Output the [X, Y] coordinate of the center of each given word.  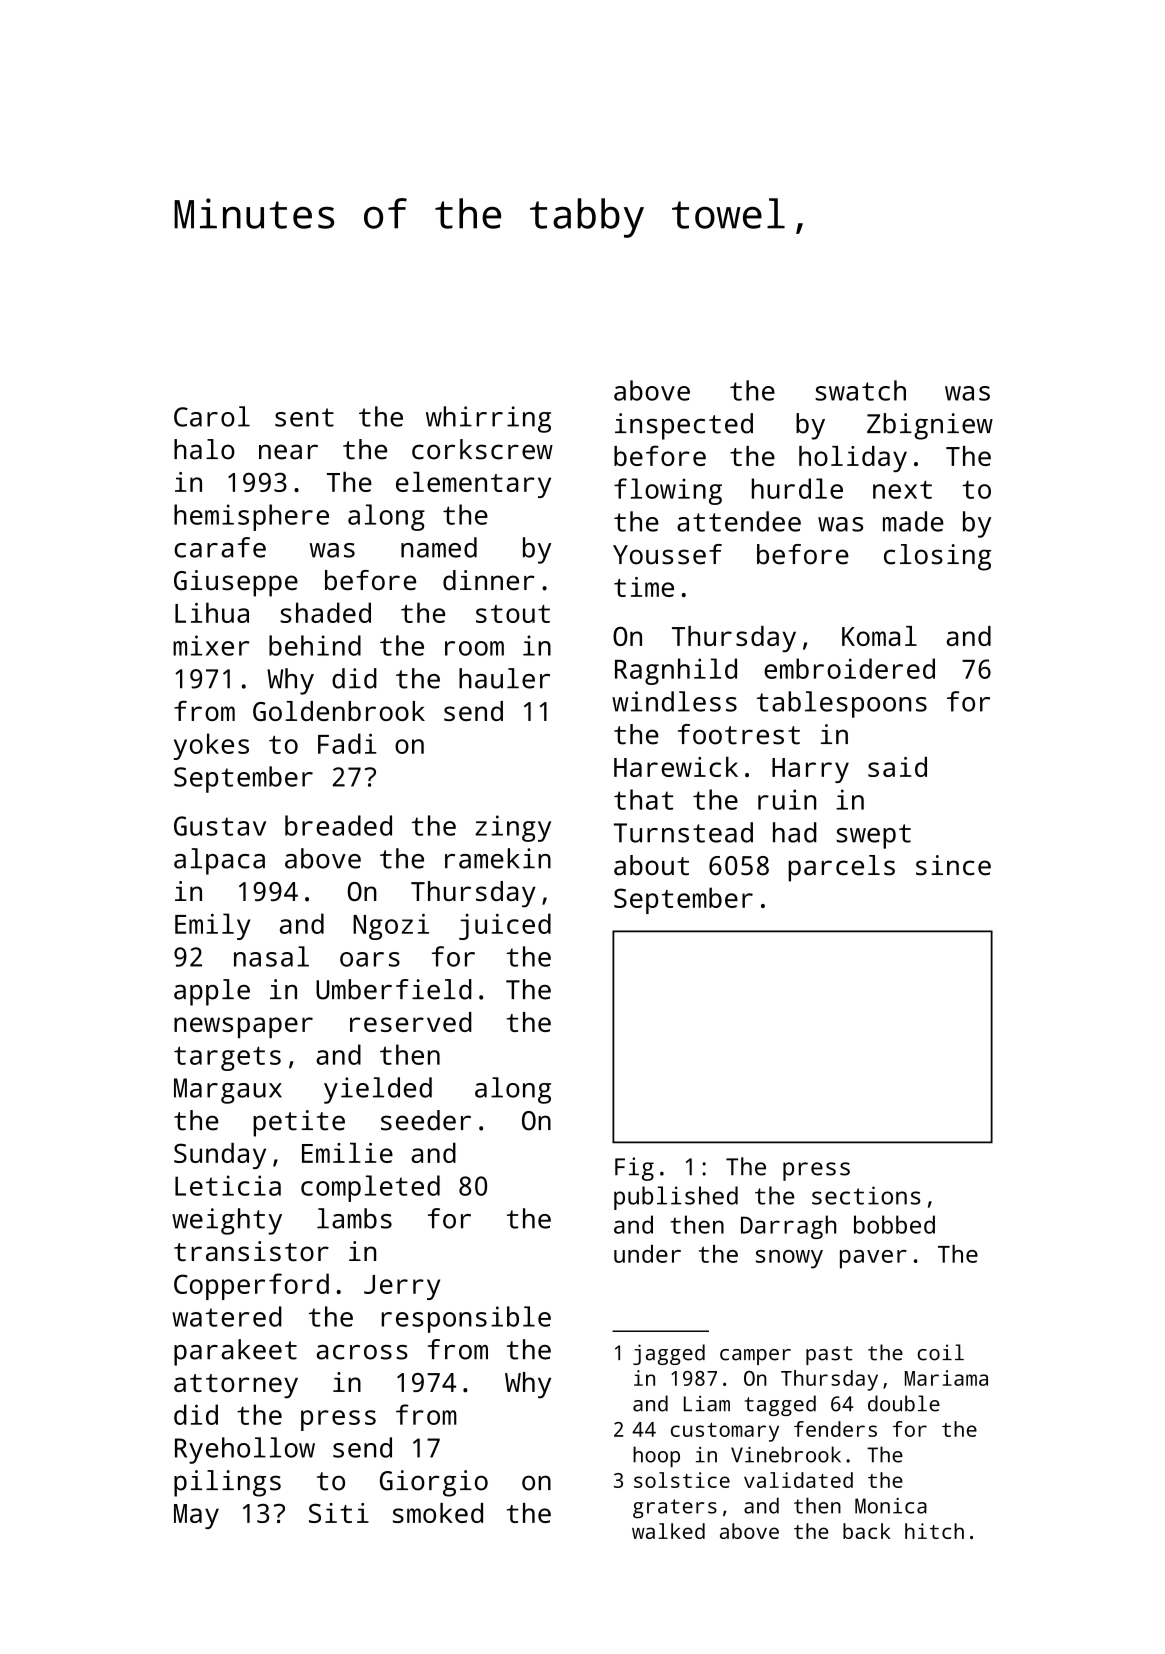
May [196, 1516]
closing [937, 557]
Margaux [228, 1091]
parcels [841, 868]
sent [304, 417]
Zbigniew [930, 426]
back [867, 1531]
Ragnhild [676, 671]
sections [866, 1195]
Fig [634, 1169]
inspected [684, 426]
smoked [438, 1513]
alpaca [219, 861]
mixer [211, 645]
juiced [505, 926]
